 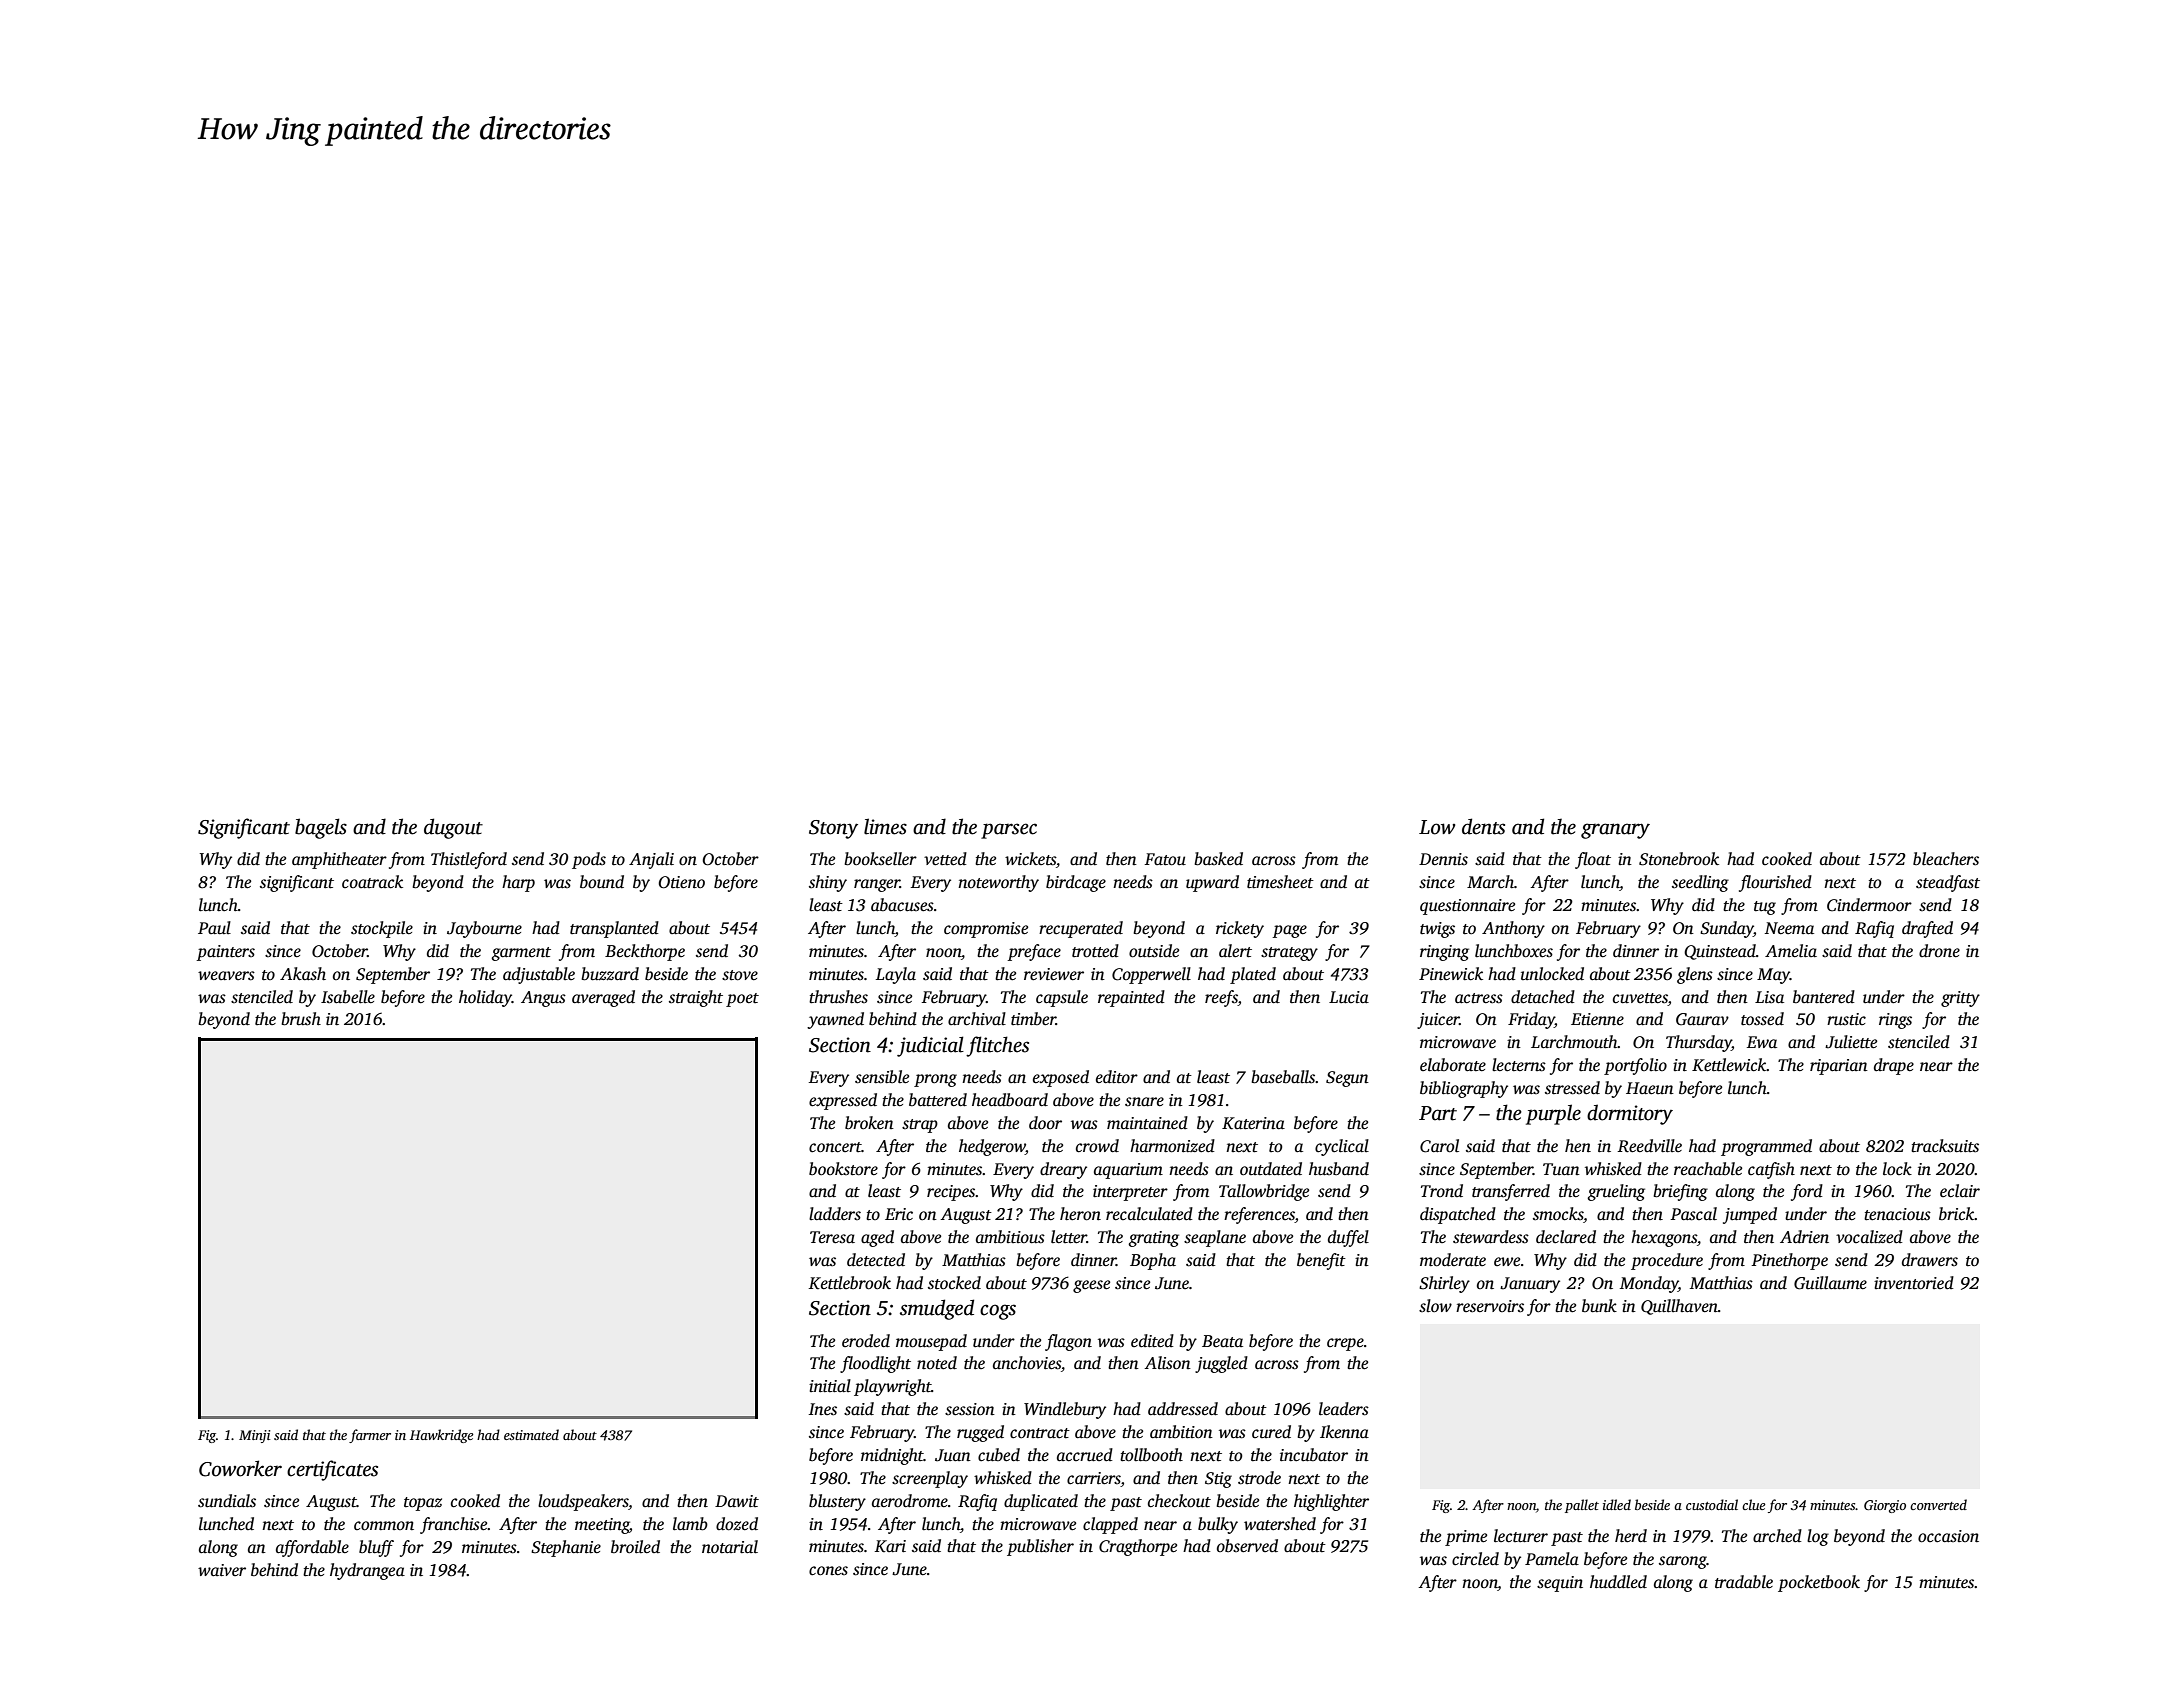 I want to click on procedure, so click(x=1667, y=1261).
